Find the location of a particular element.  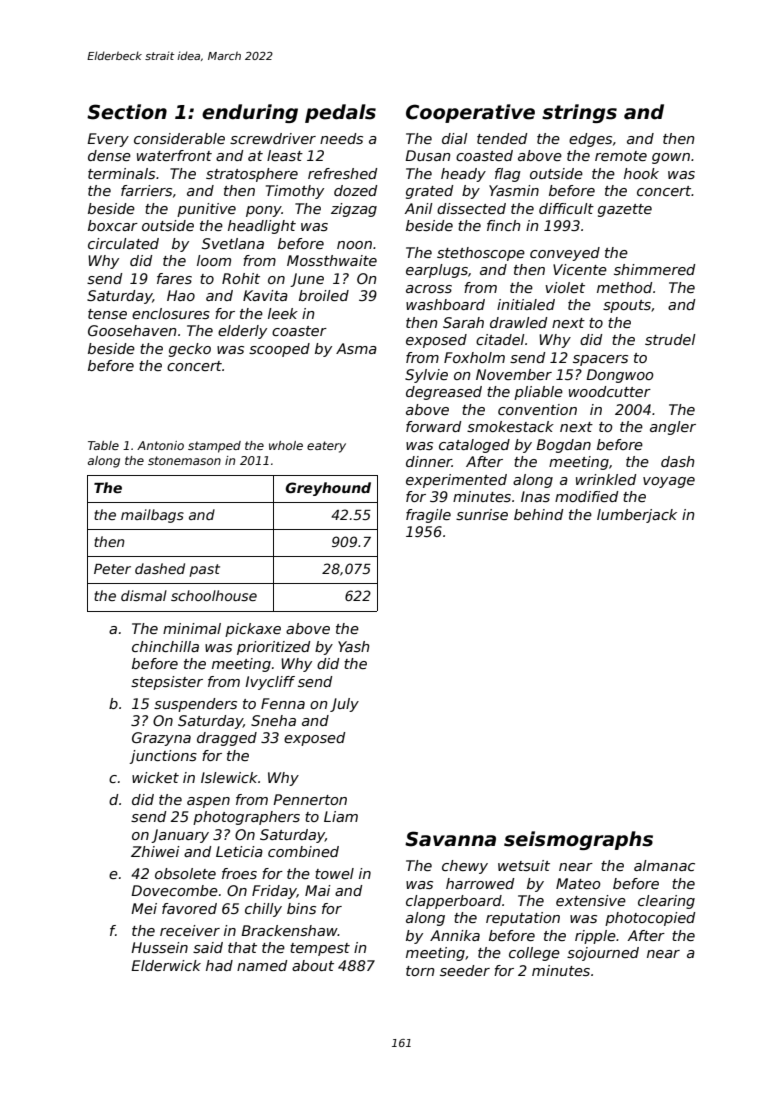

seismographs is located at coordinates (578, 840).
